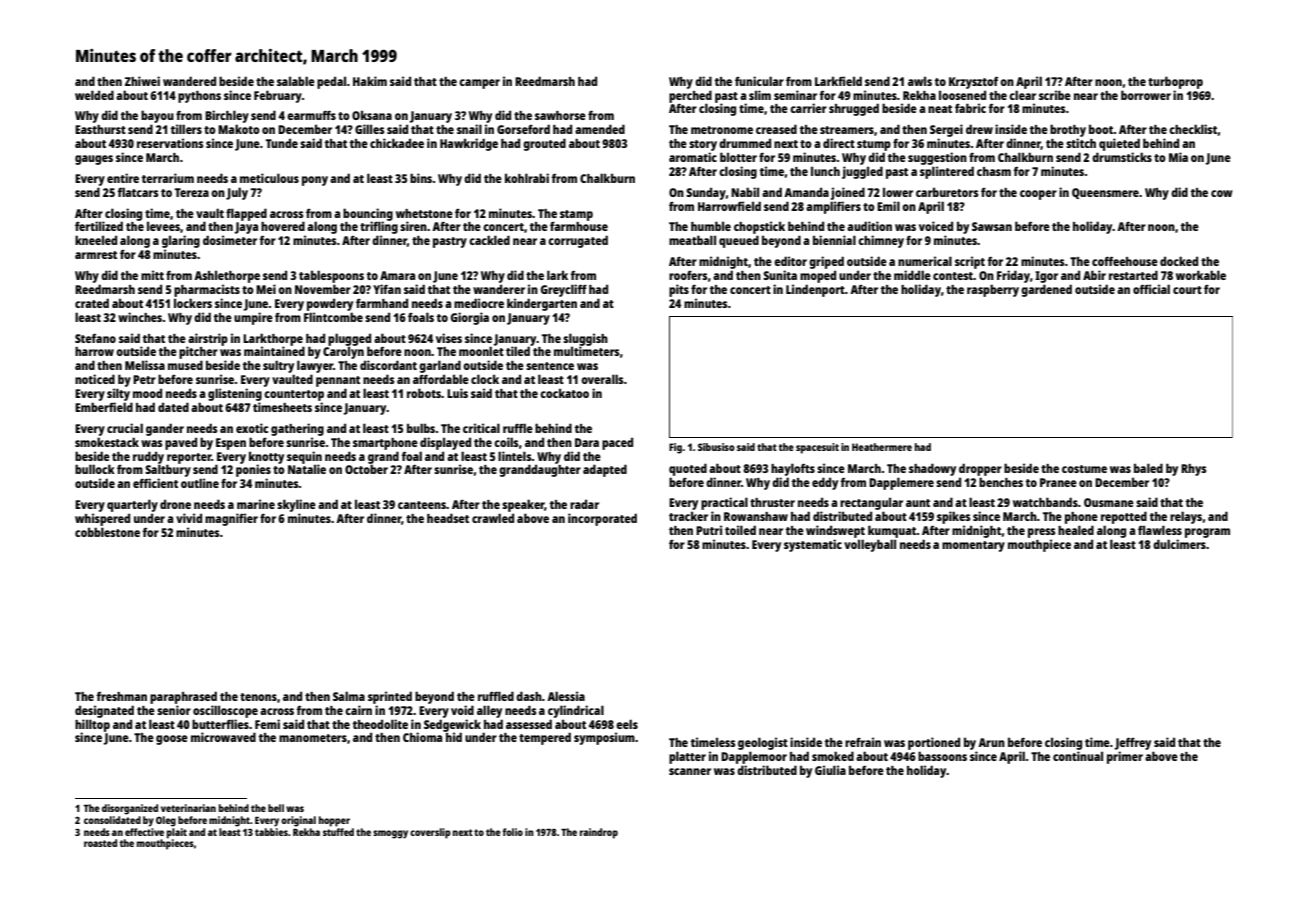 This document has width=1308, height=924. I want to click on Heathermere, so click(882, 447).
